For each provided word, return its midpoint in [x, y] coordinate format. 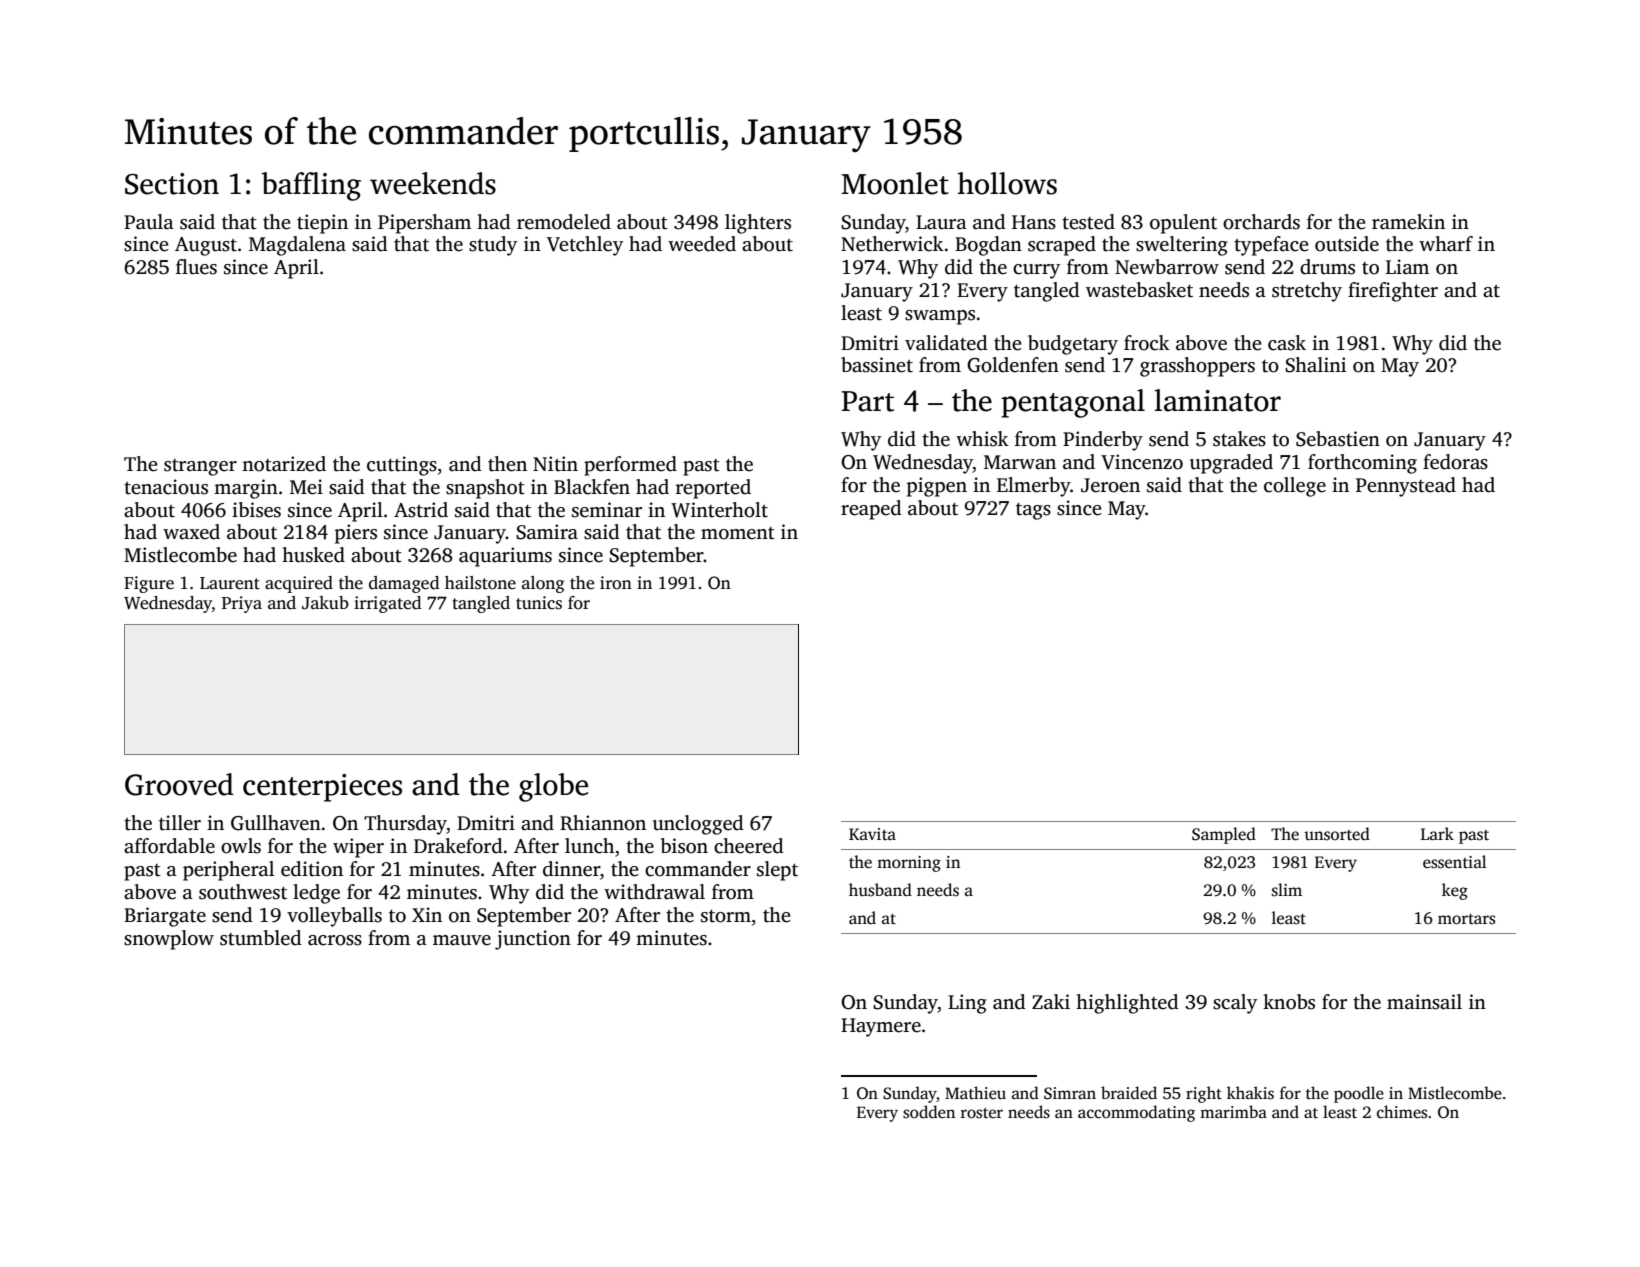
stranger [200, 467]
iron [616, 583]
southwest [243, 892]
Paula [149, 222]
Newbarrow [1167, 267]
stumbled [261, 938]
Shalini [1315, 365]
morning [909, 864]
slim [1287, 890]
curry [1036, 271]
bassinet [877, 365]
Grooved [179, 784]
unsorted [1337, 834]
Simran [1070, 1093]
